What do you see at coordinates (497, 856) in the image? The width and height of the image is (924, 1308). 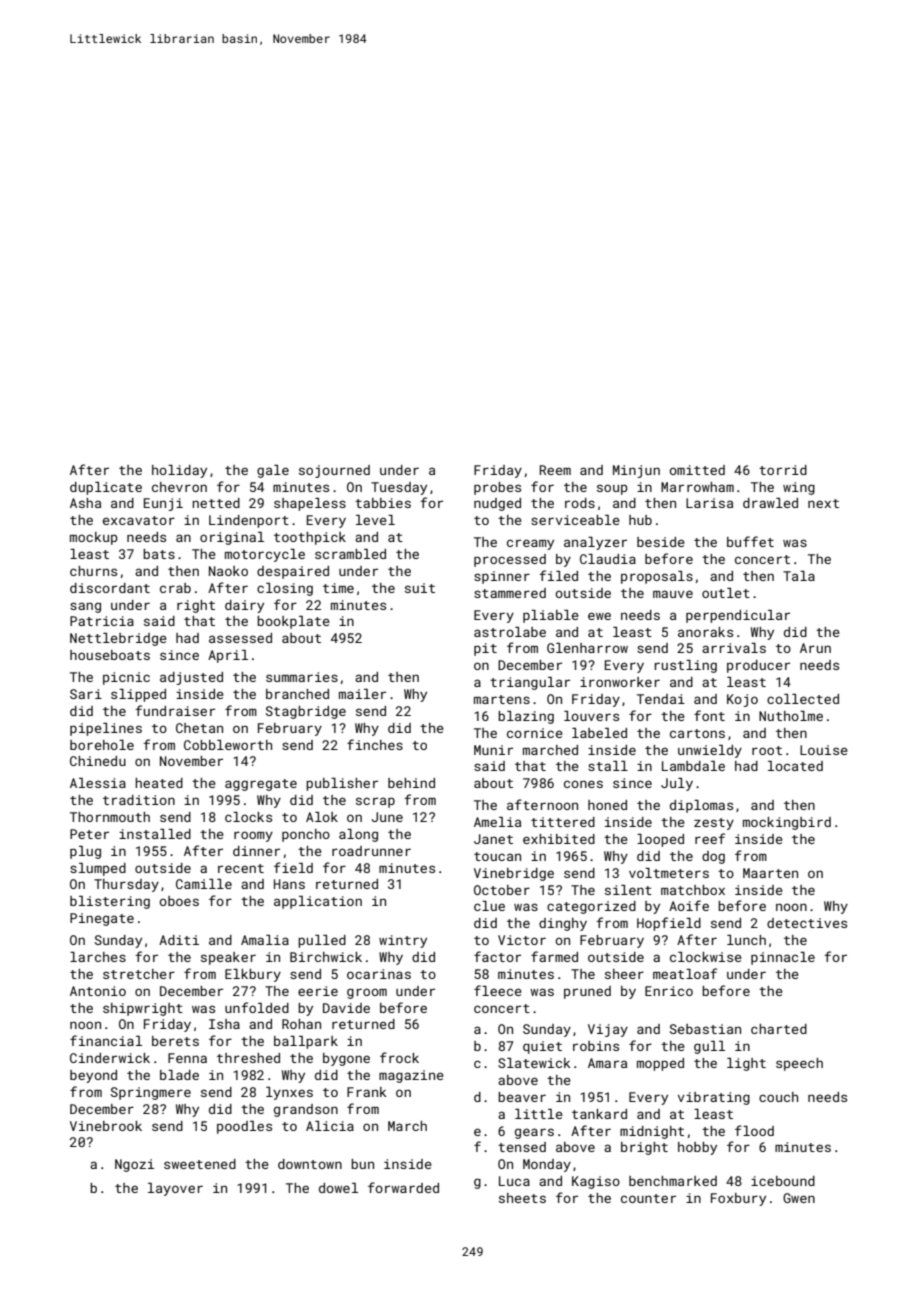 I see `toucan` at bounding box center [497, 856].
